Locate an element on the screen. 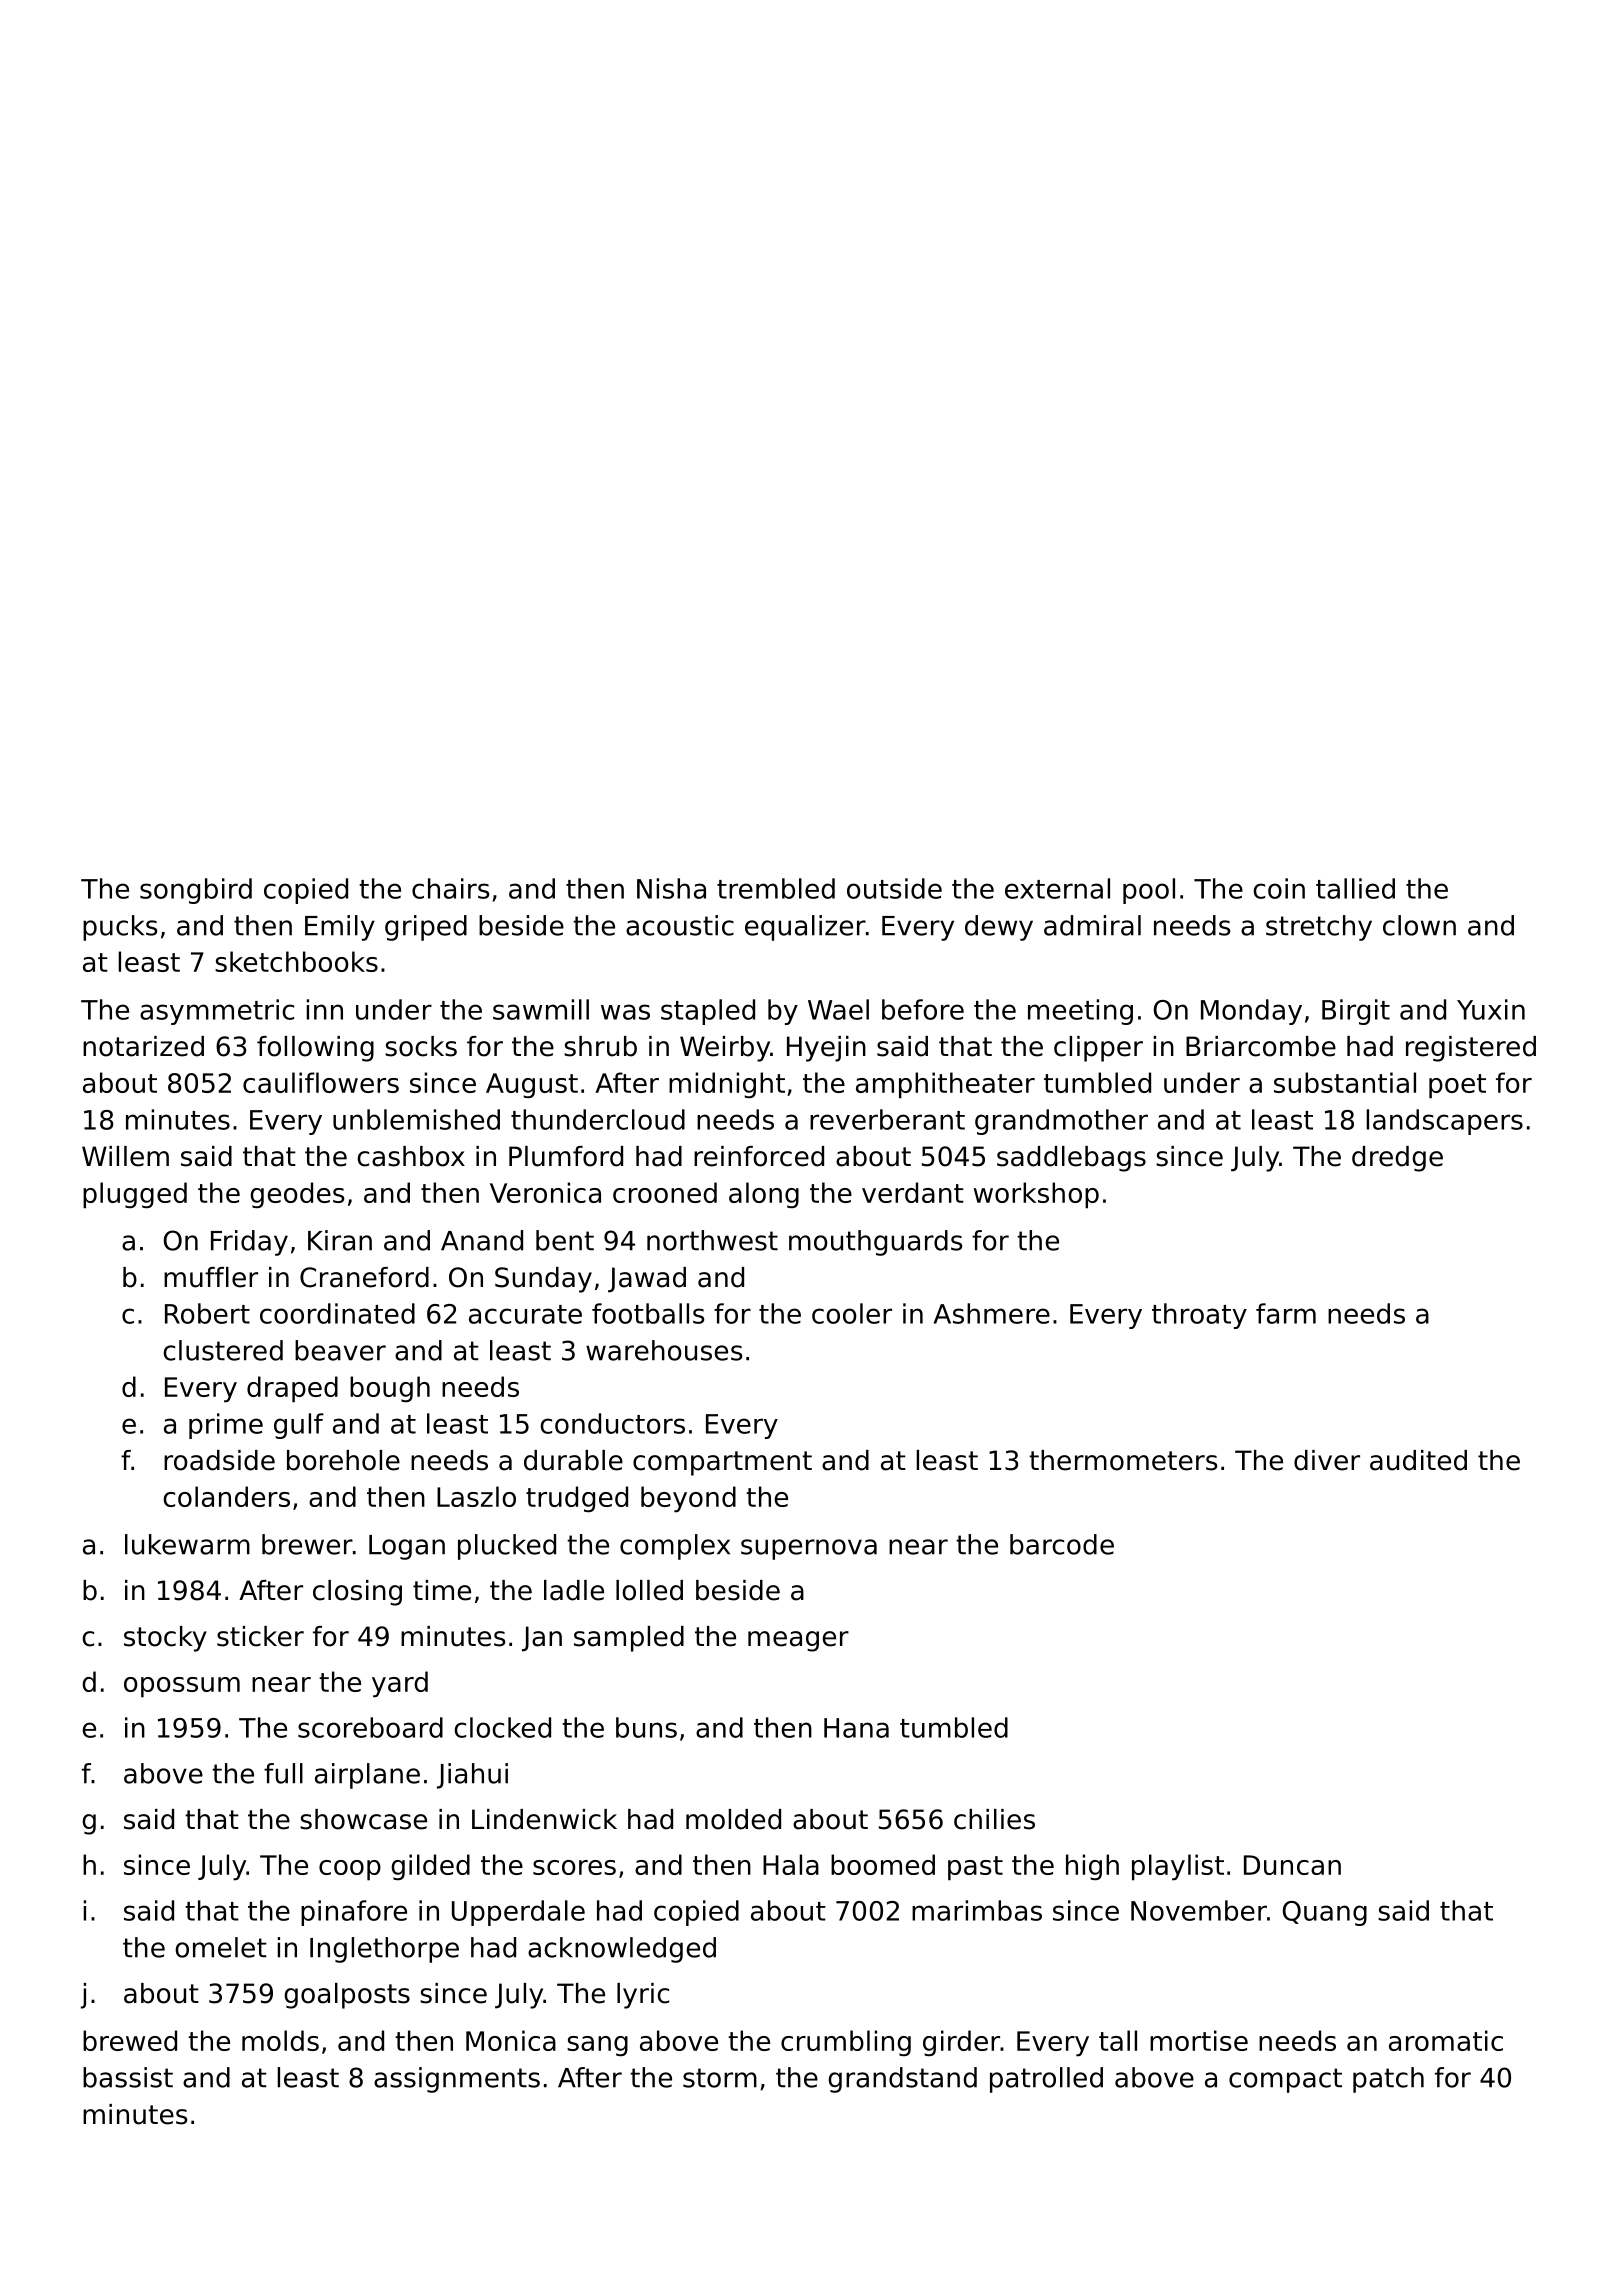 Image resolution: width=1620 pixels, height=2292 pixels. lukewarm is located at coordinates (187, 1544).
